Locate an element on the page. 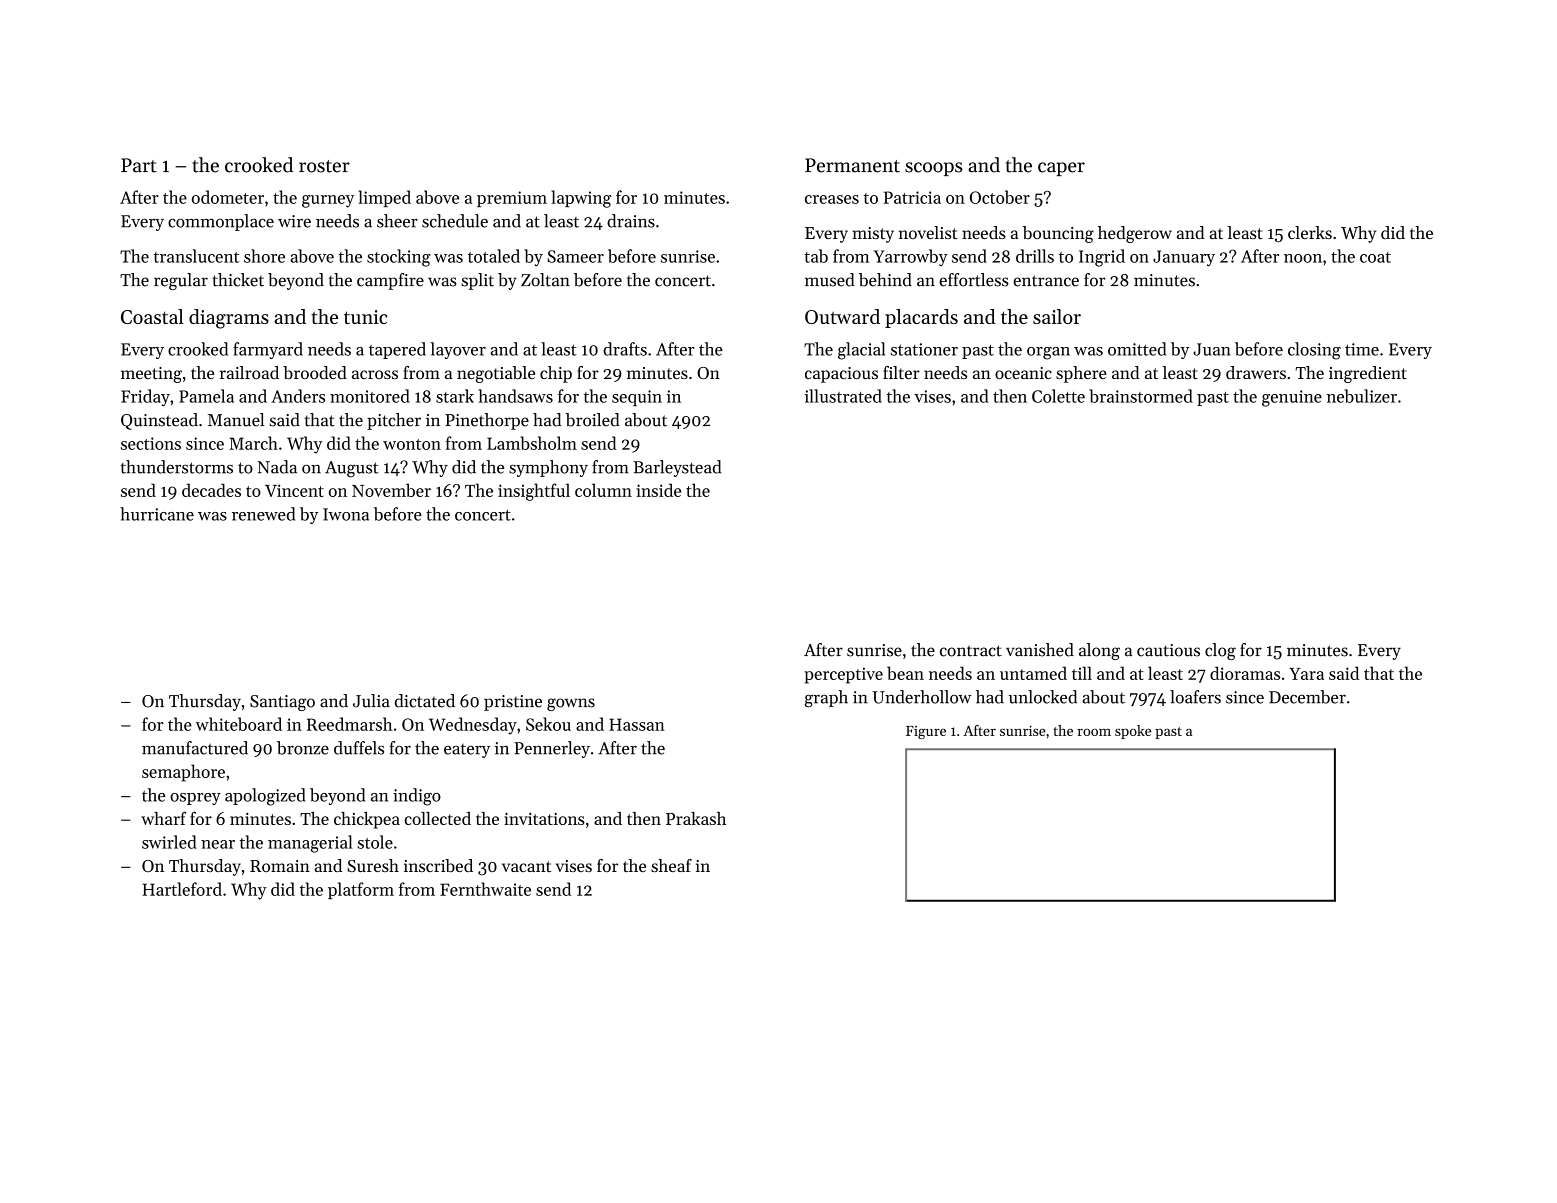  Part is located at coordinates (139, 165).
